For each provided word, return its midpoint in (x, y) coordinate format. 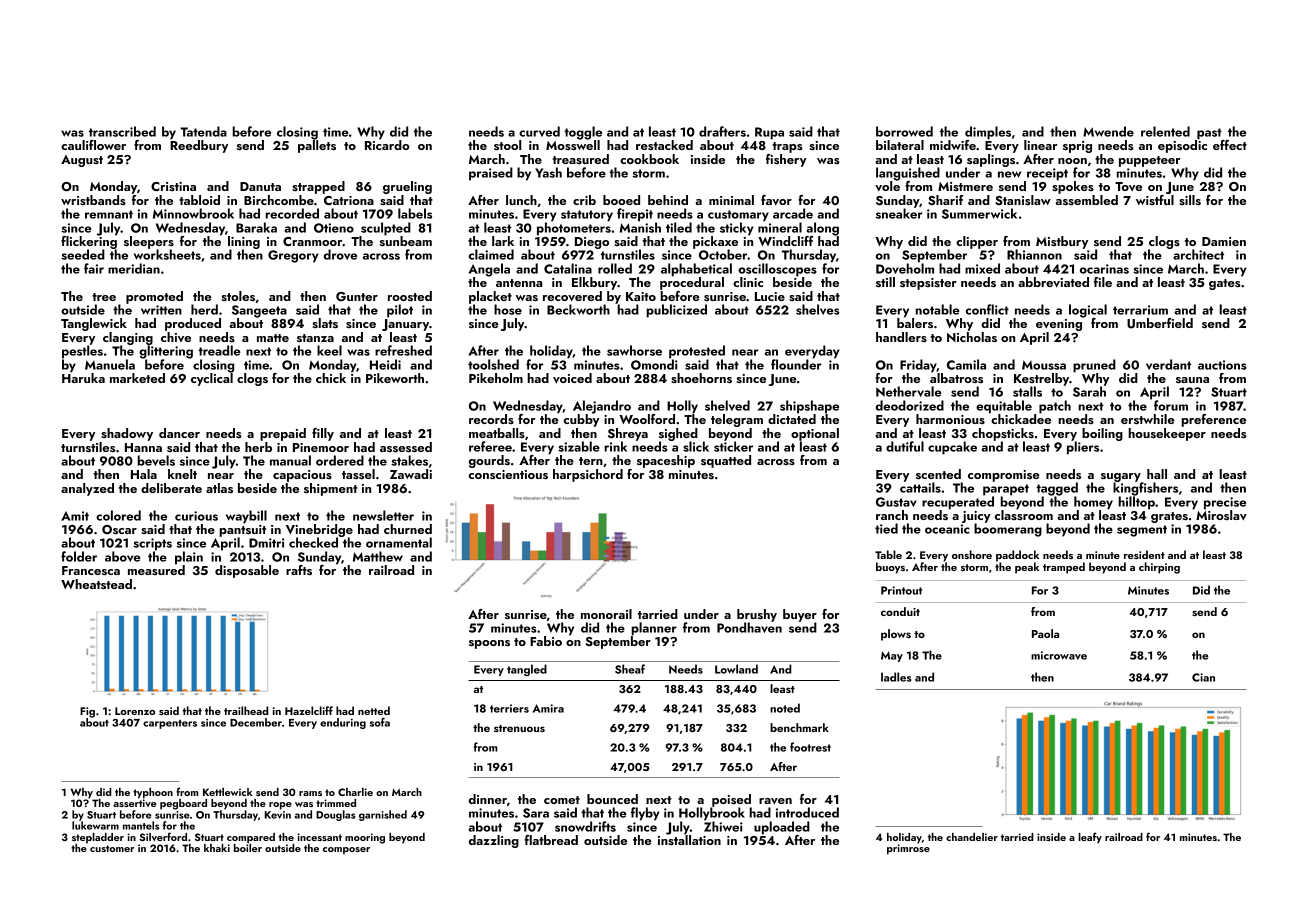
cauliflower (93, 145)
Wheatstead (96, 584)
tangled (527, 670)
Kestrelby (1041, 380)
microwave (1059, 655)
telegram (737, 420)
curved (539, 131)
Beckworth (578, 309)
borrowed (904, 131)
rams (310, 793)
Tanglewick (94, 324)
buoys (890, 568)
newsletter (383, 515)
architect (1198, 255)
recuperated (958, 503)
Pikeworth (395, 378)
